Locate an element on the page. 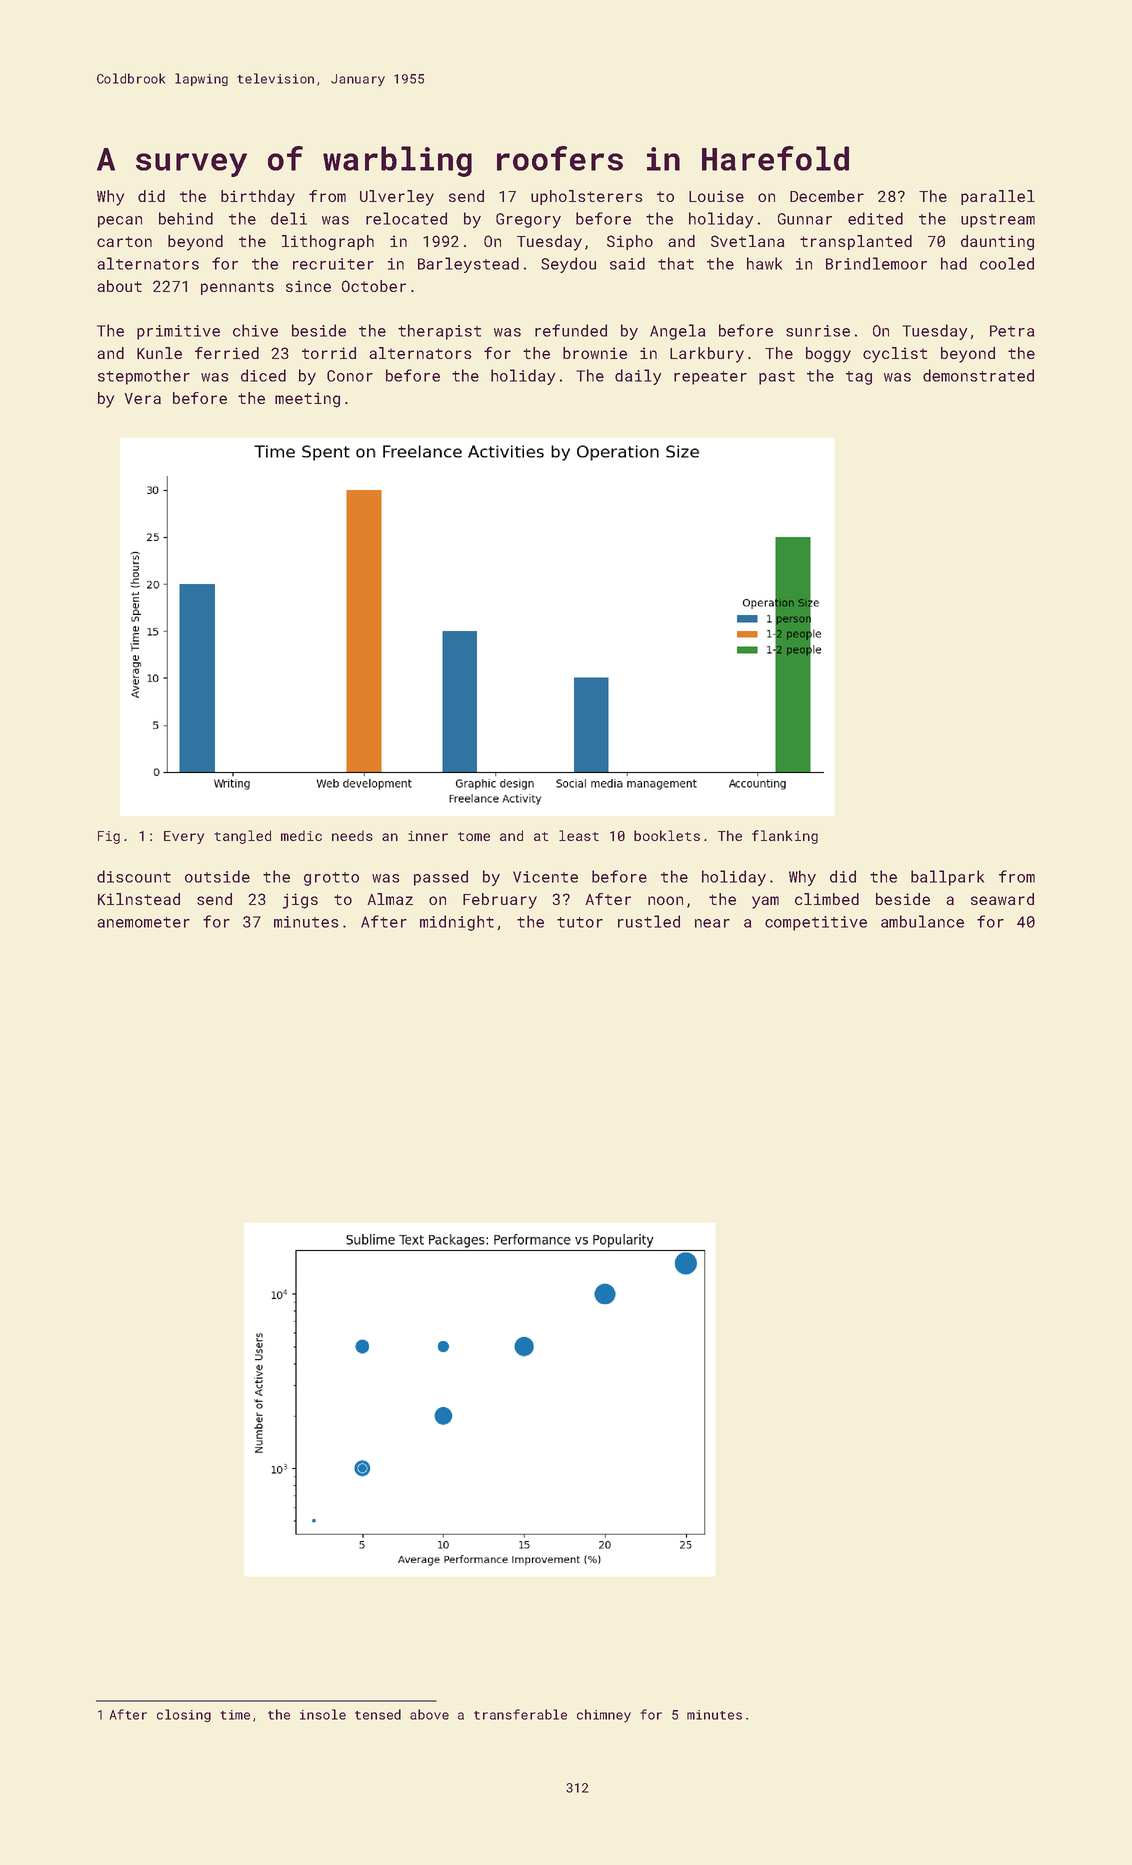 The image size is (1132, 1865). closing is located at coordinates (184, 1716).
